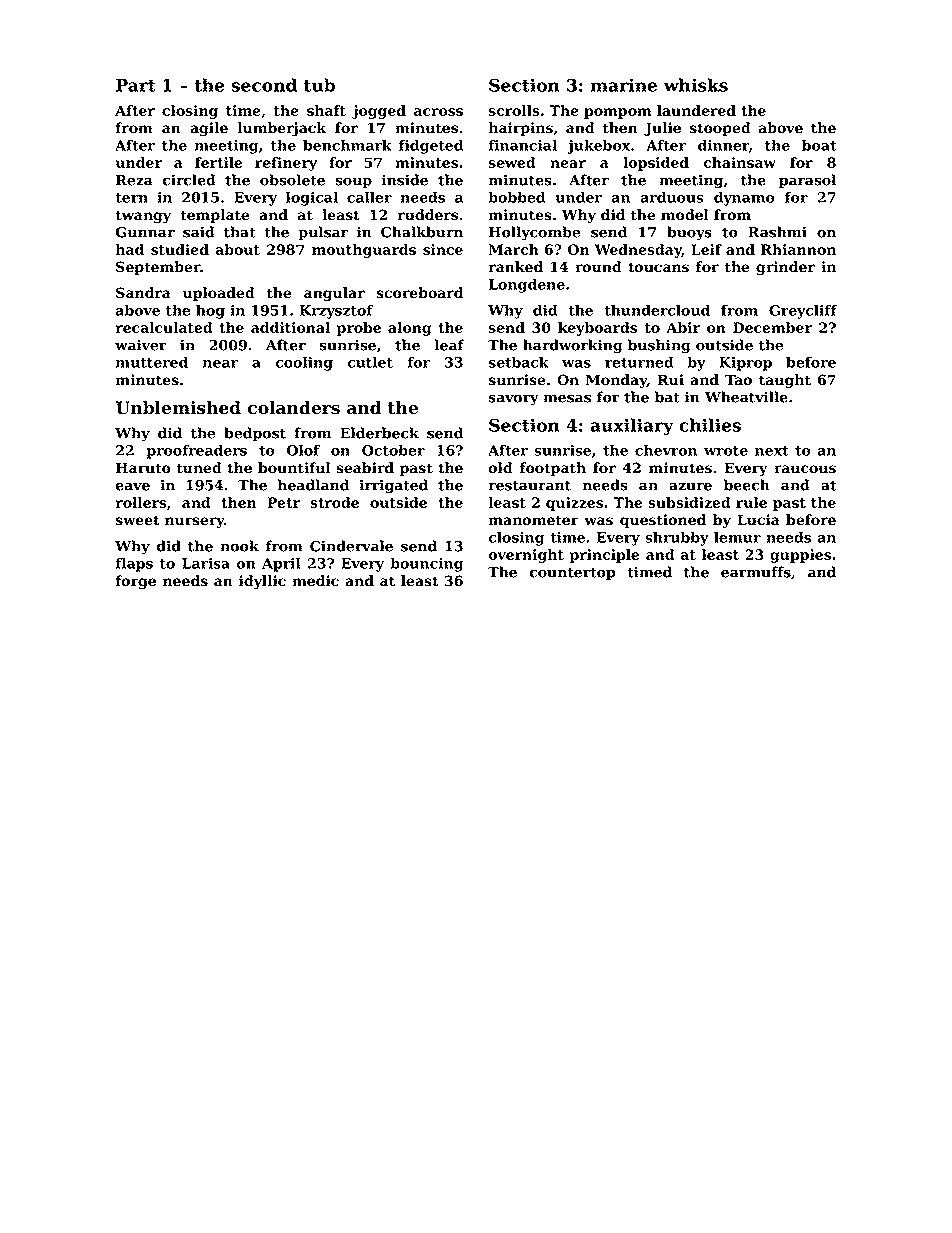 This screenshot has height=1233, width=952. Describe the element at coordinates (512, 162) in the screenshot. I see `sewed` at that location.
